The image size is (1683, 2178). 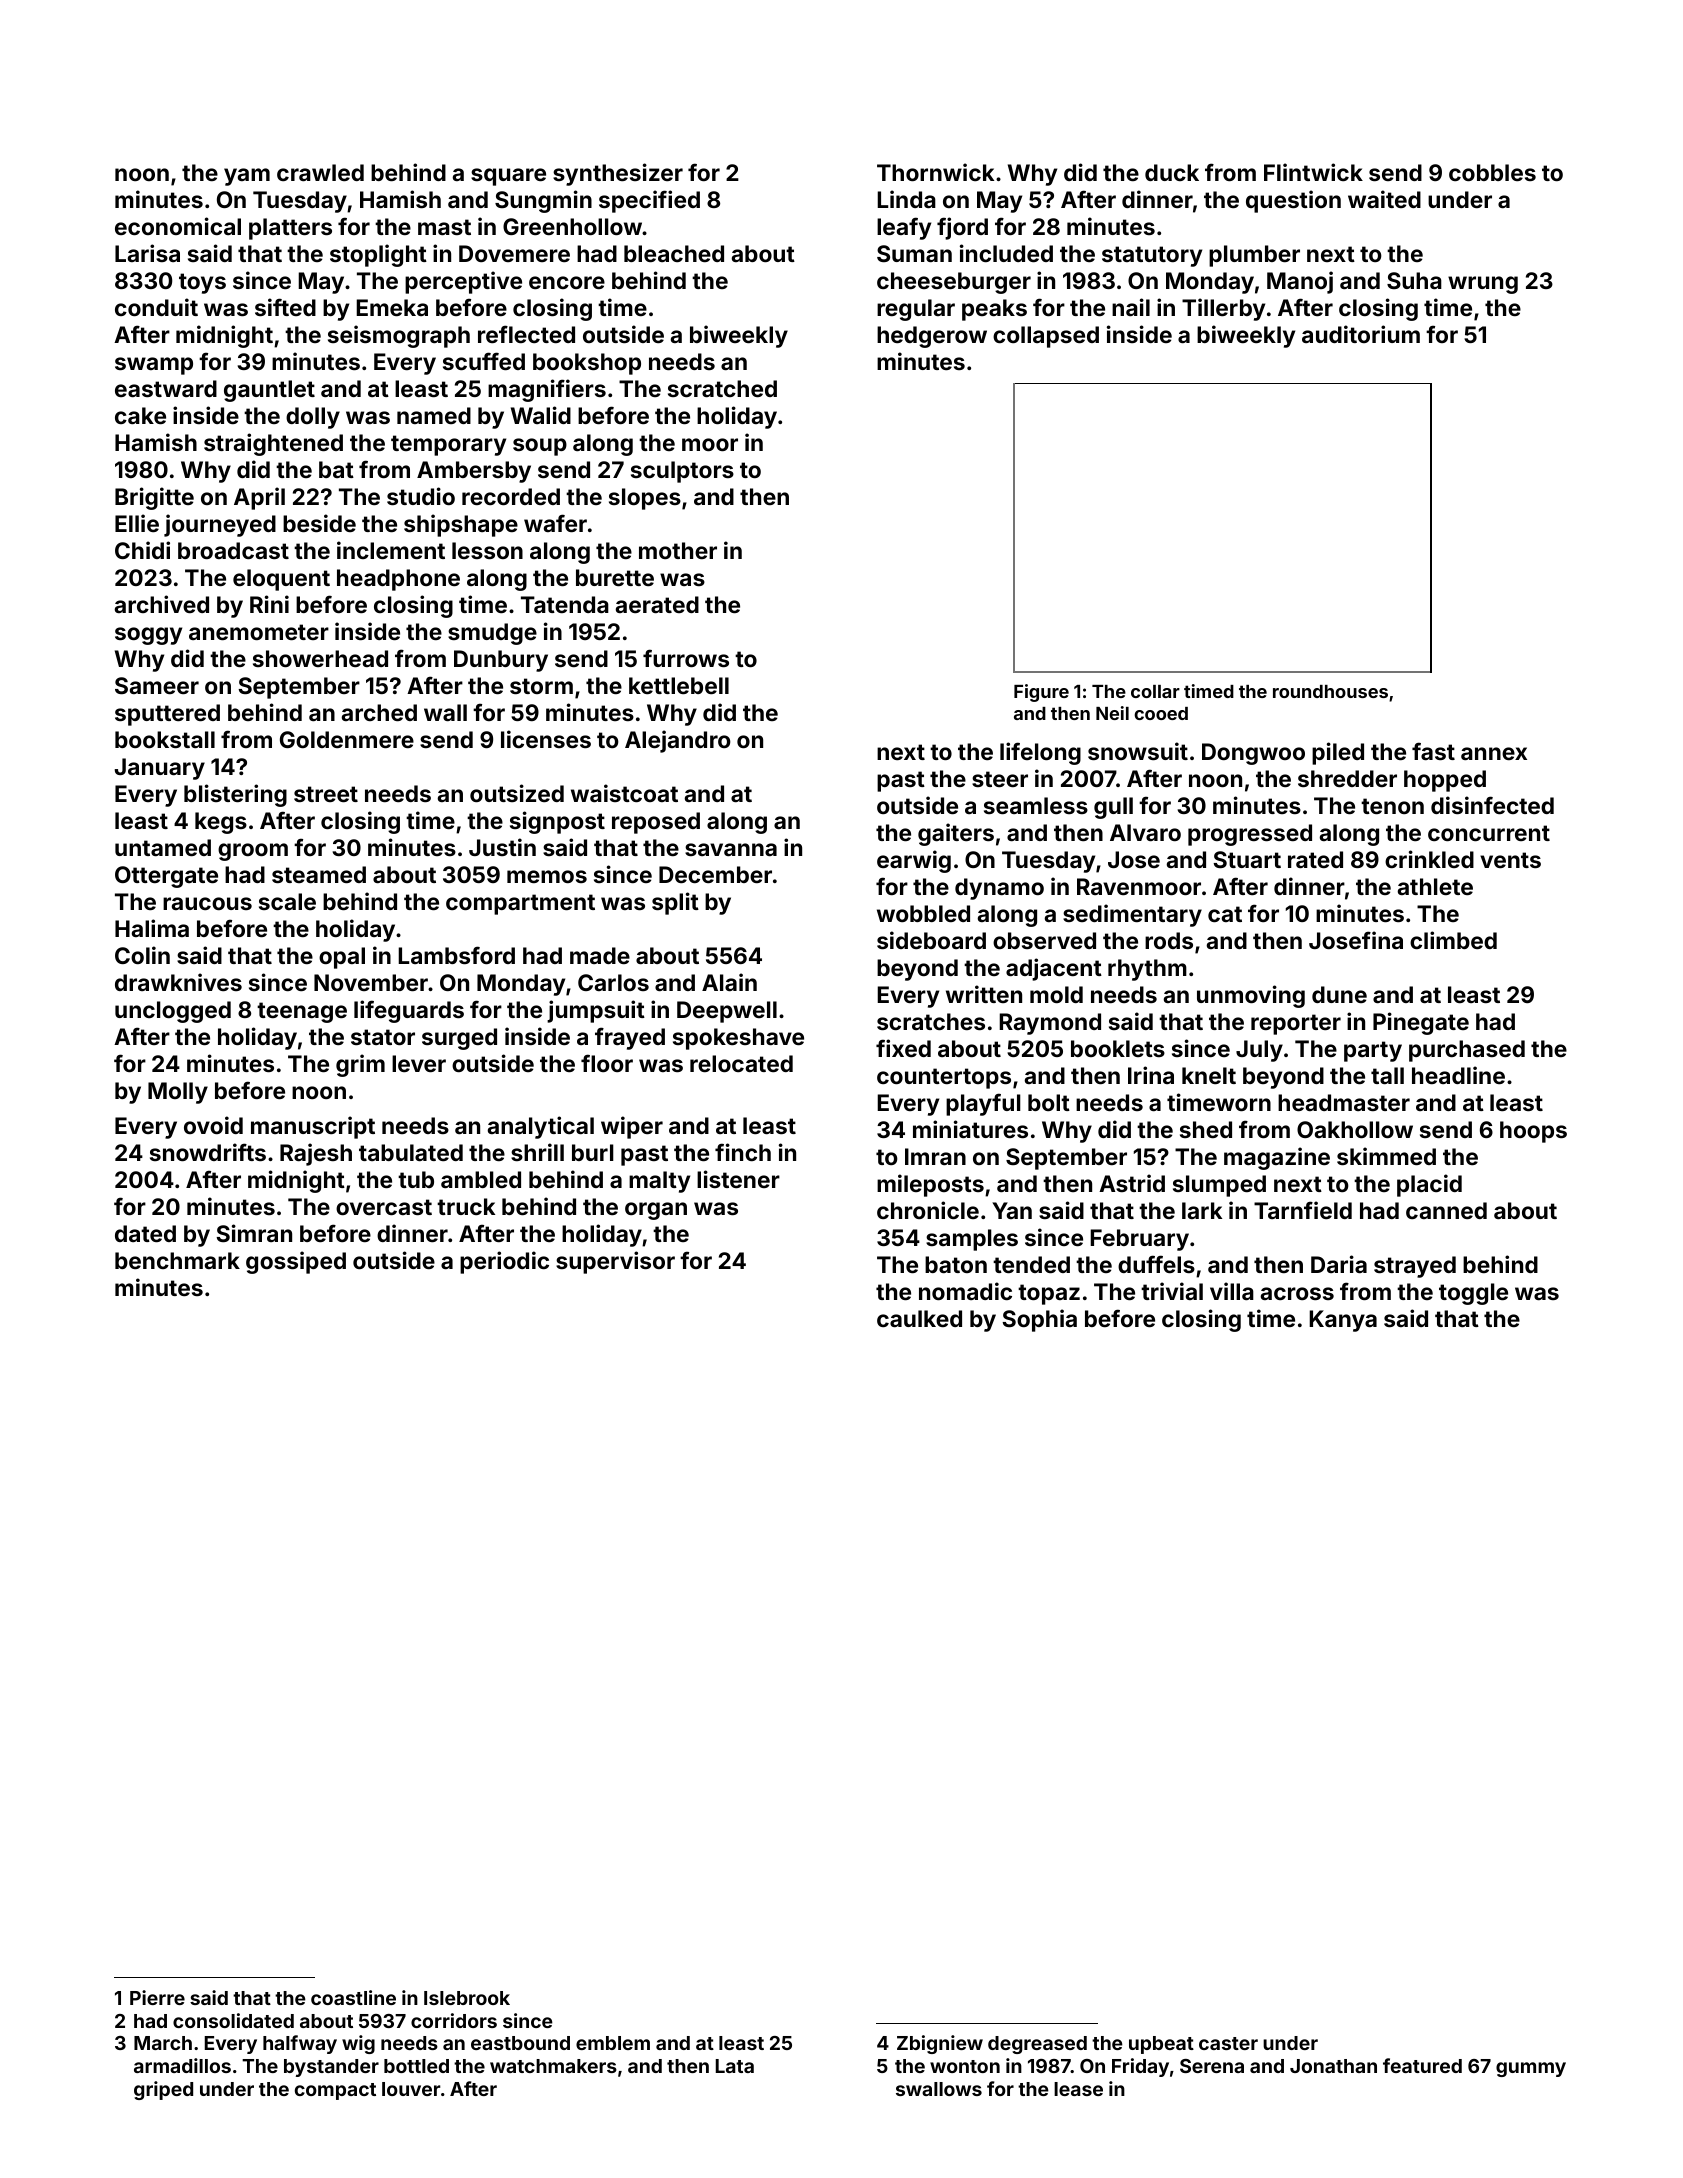 I want to click on furrows, so click(x=686, y=658).
